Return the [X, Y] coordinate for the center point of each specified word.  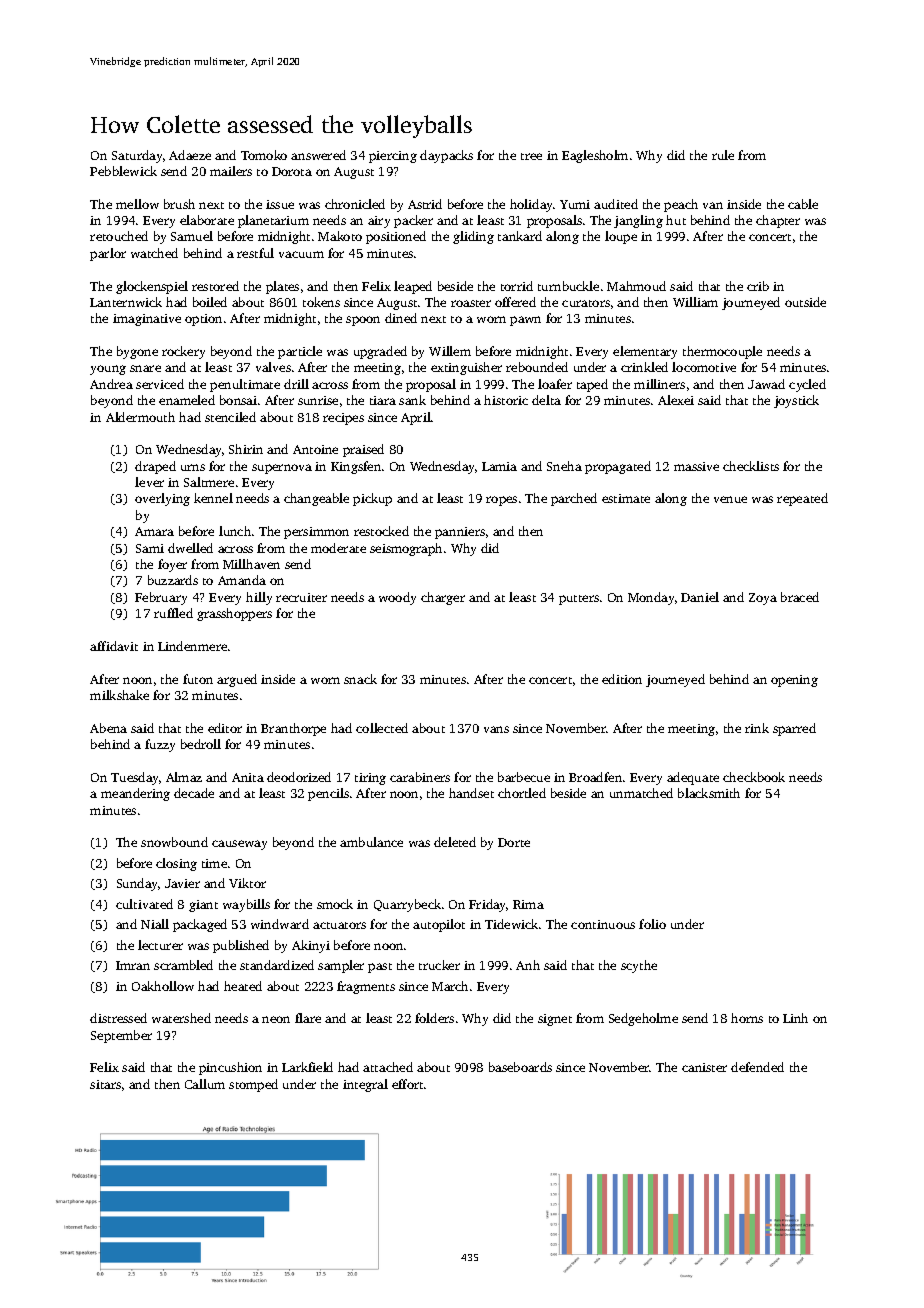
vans [496, 729]
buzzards [173, 580]
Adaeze [190, 155]
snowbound [174, 842]
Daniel [700, 597]
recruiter [301, 597]
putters [579, 600]
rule [723, 155]
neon [276, 1019]
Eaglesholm [595, 156]
